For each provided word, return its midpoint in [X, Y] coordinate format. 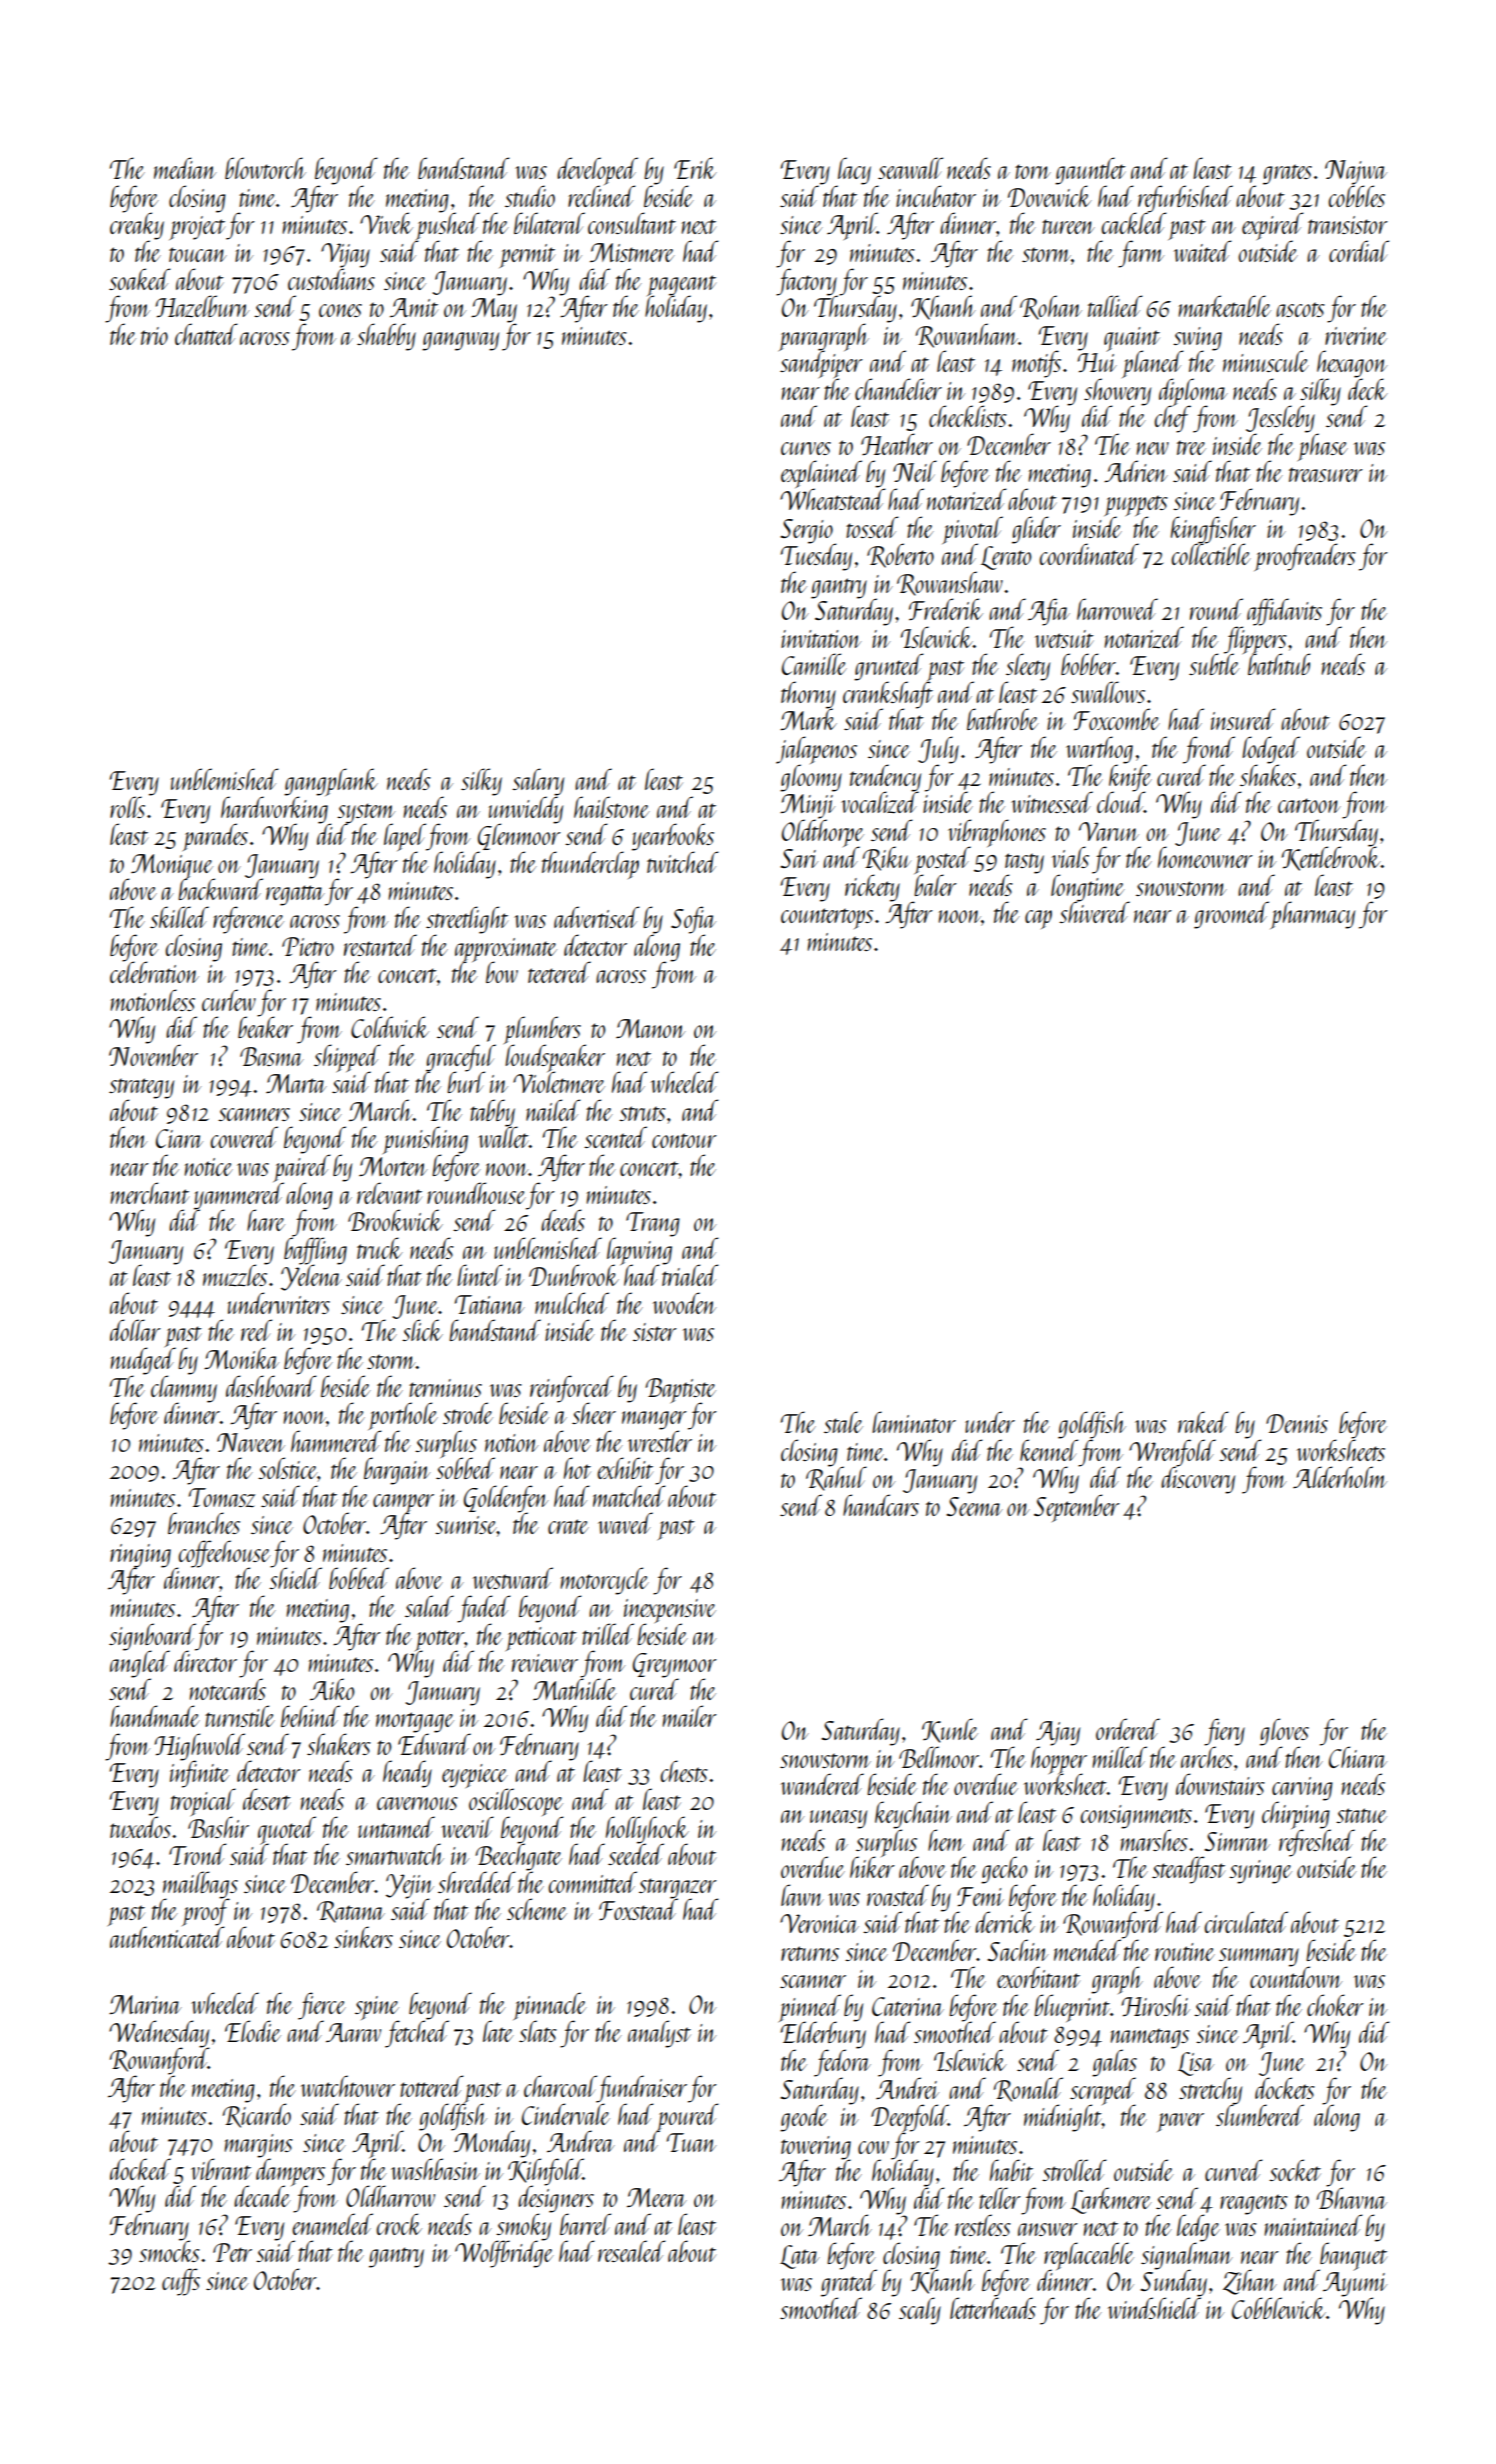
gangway [460, 341]
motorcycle [604, 1581]
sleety [1028, 667]
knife [1130, 777]
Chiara [1358, 1757]
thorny [808, 695]
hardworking [274, 810]
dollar [135, 1330]
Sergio [806, 531]
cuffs [181, 2282]
